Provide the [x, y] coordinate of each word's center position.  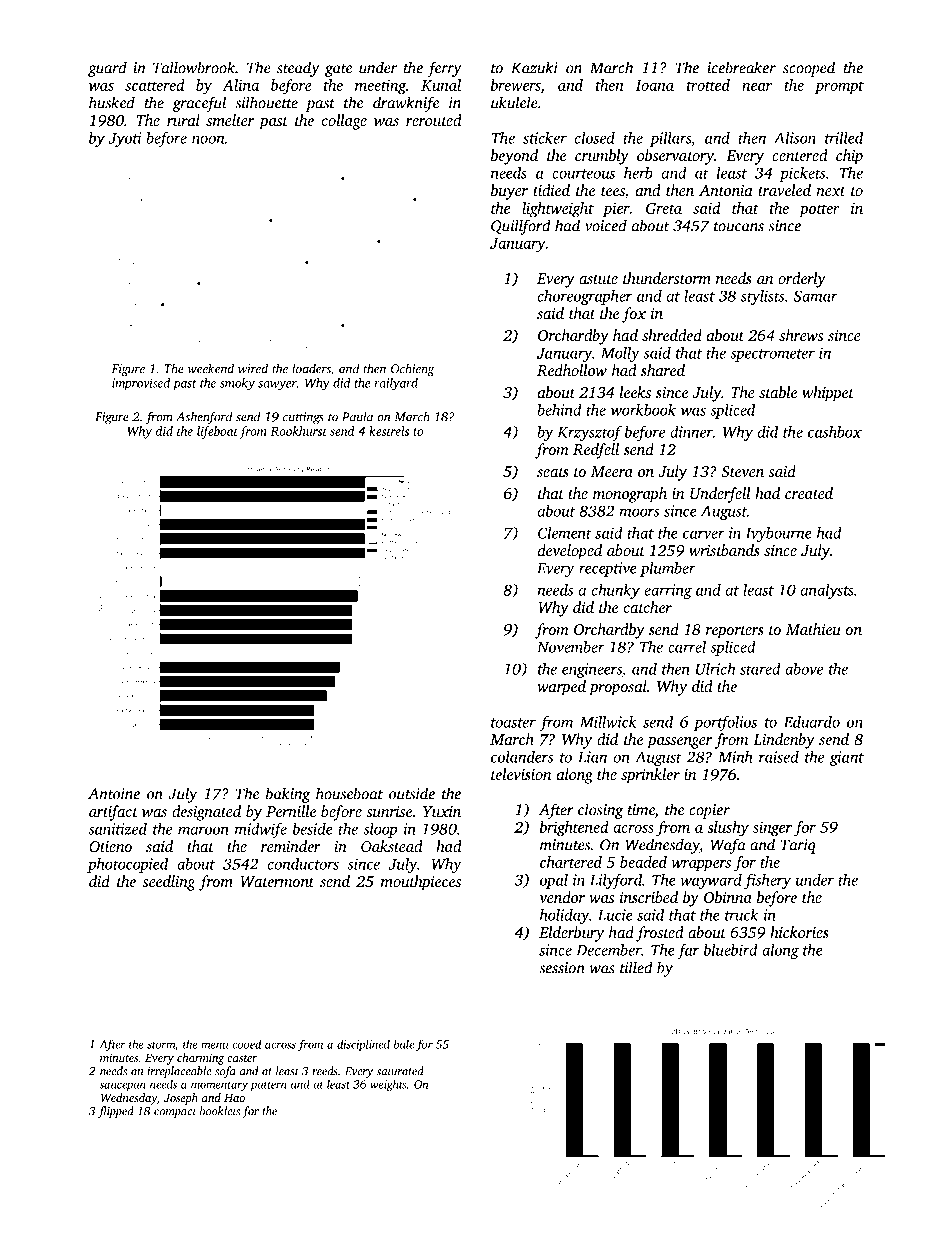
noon [208, 139]
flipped [116, 1112]
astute [598, 279]
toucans [739, 227]
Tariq [798, 846]
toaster [513, 723]
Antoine [114, 794]
